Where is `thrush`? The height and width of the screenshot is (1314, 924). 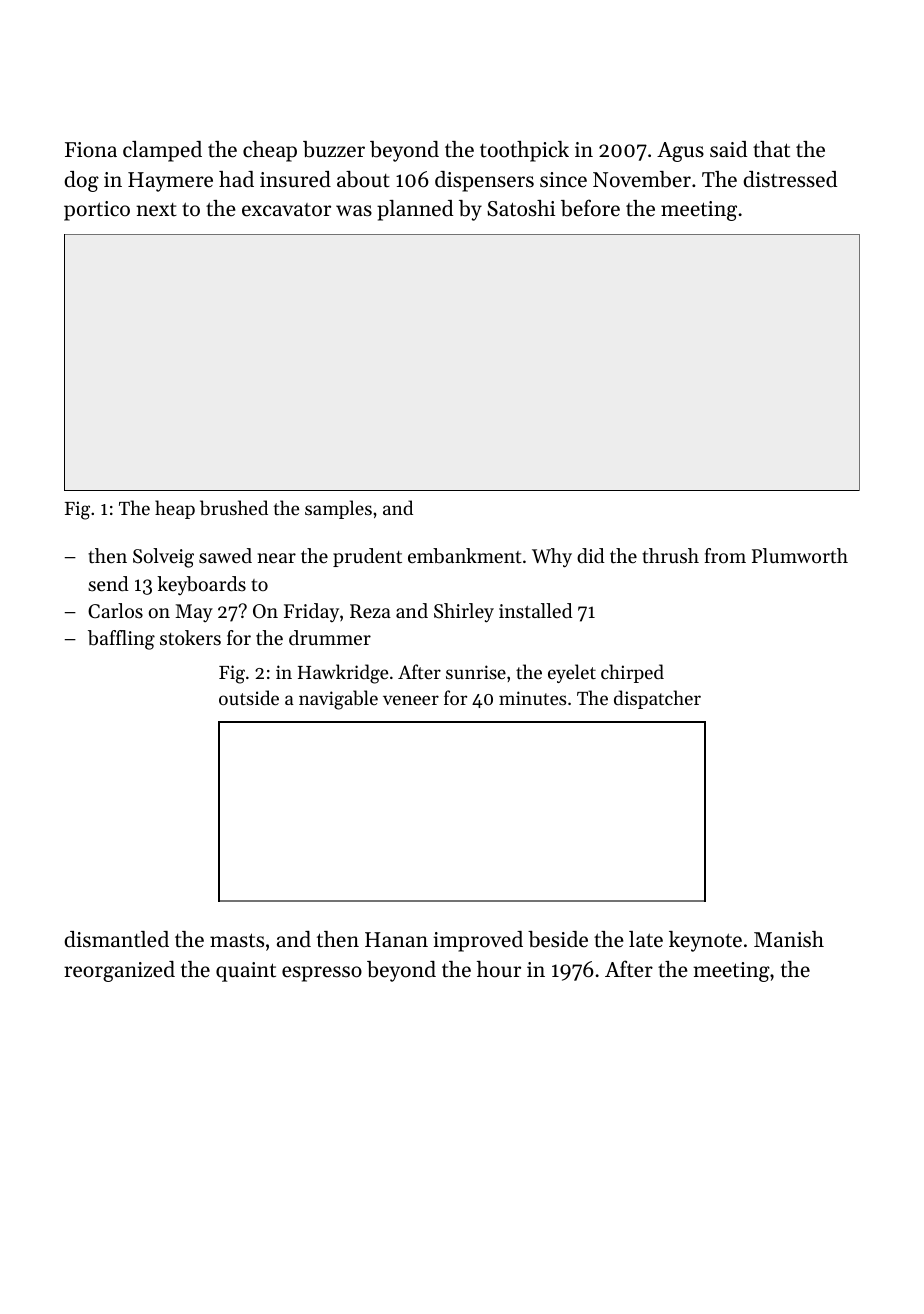 thrush is located at coordinates (670, 556).
